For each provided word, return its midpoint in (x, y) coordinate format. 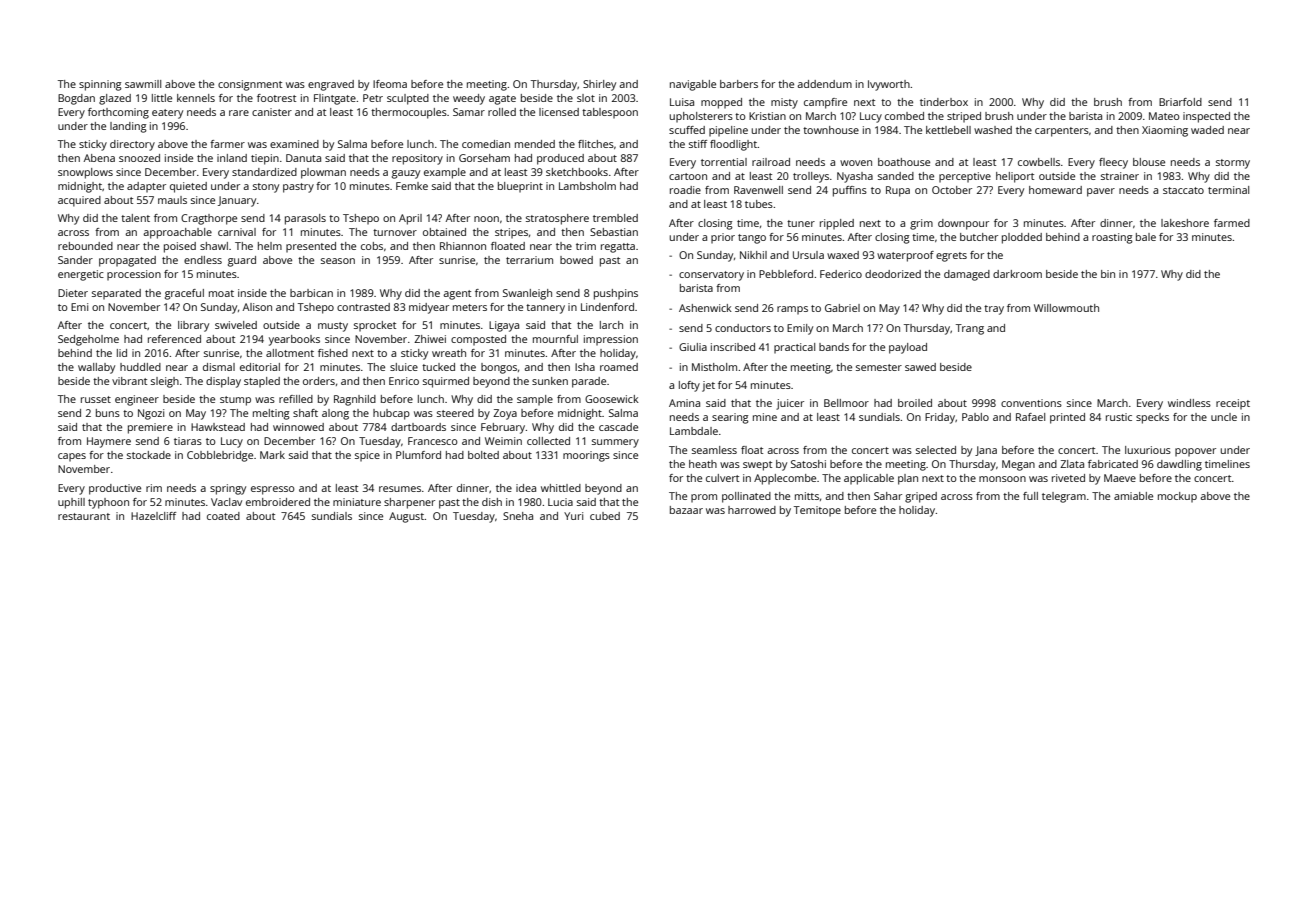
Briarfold (1180, 102)
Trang (970, 329)
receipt (1233, 404)
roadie (685, 190)
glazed (115, 99)
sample (535, 400)
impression (611, 340)
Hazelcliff (153, 516)
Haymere (109, 442)
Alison (257, 307)
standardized (264, 172)
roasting (1112, 238)
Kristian (767, 116)
